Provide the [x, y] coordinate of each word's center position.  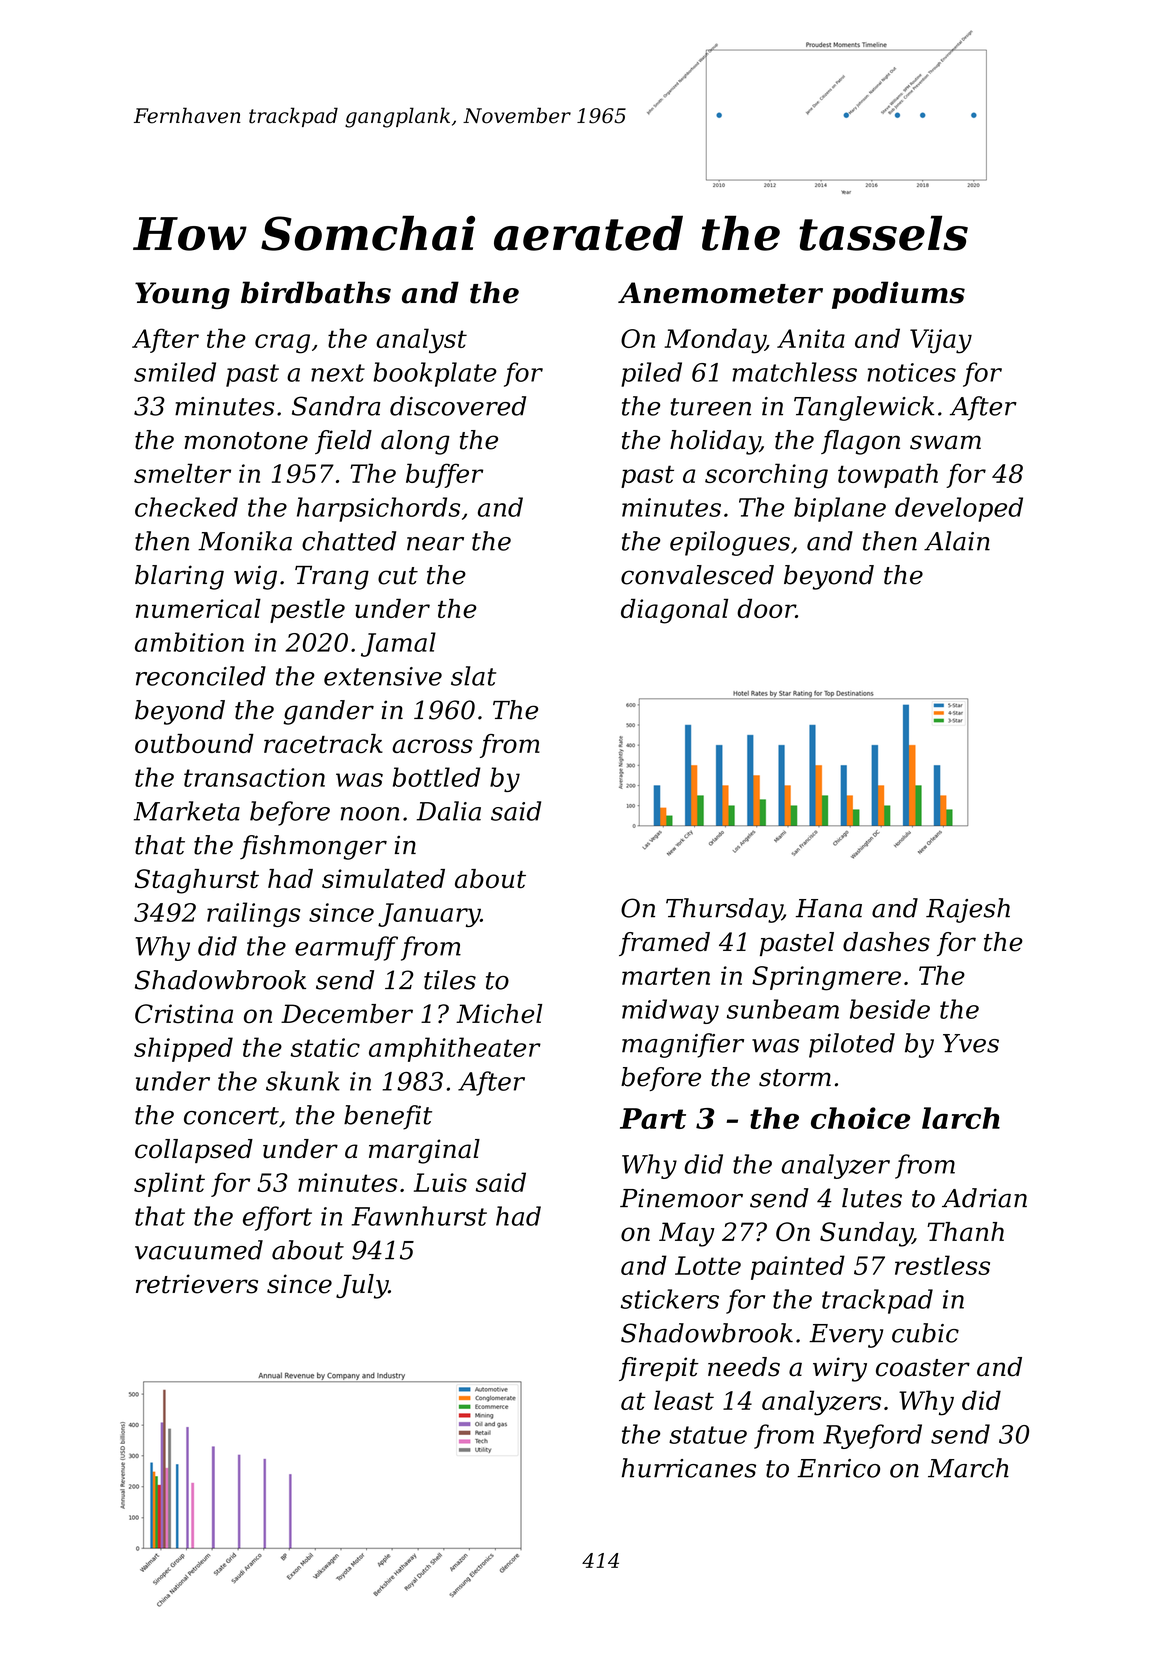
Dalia [448, 811]
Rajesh [968, 910]
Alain [957, 541]
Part [653, 1118]
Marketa [187, 811]
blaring [179, 577]
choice [860, 1118]
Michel [499, 1014]
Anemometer [720, 293]
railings [253, 914]
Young [182, 295]
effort [277, 1218]
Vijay [941, 341]
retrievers [197, 1284]
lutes [872, 1198]
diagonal [674, 611]
